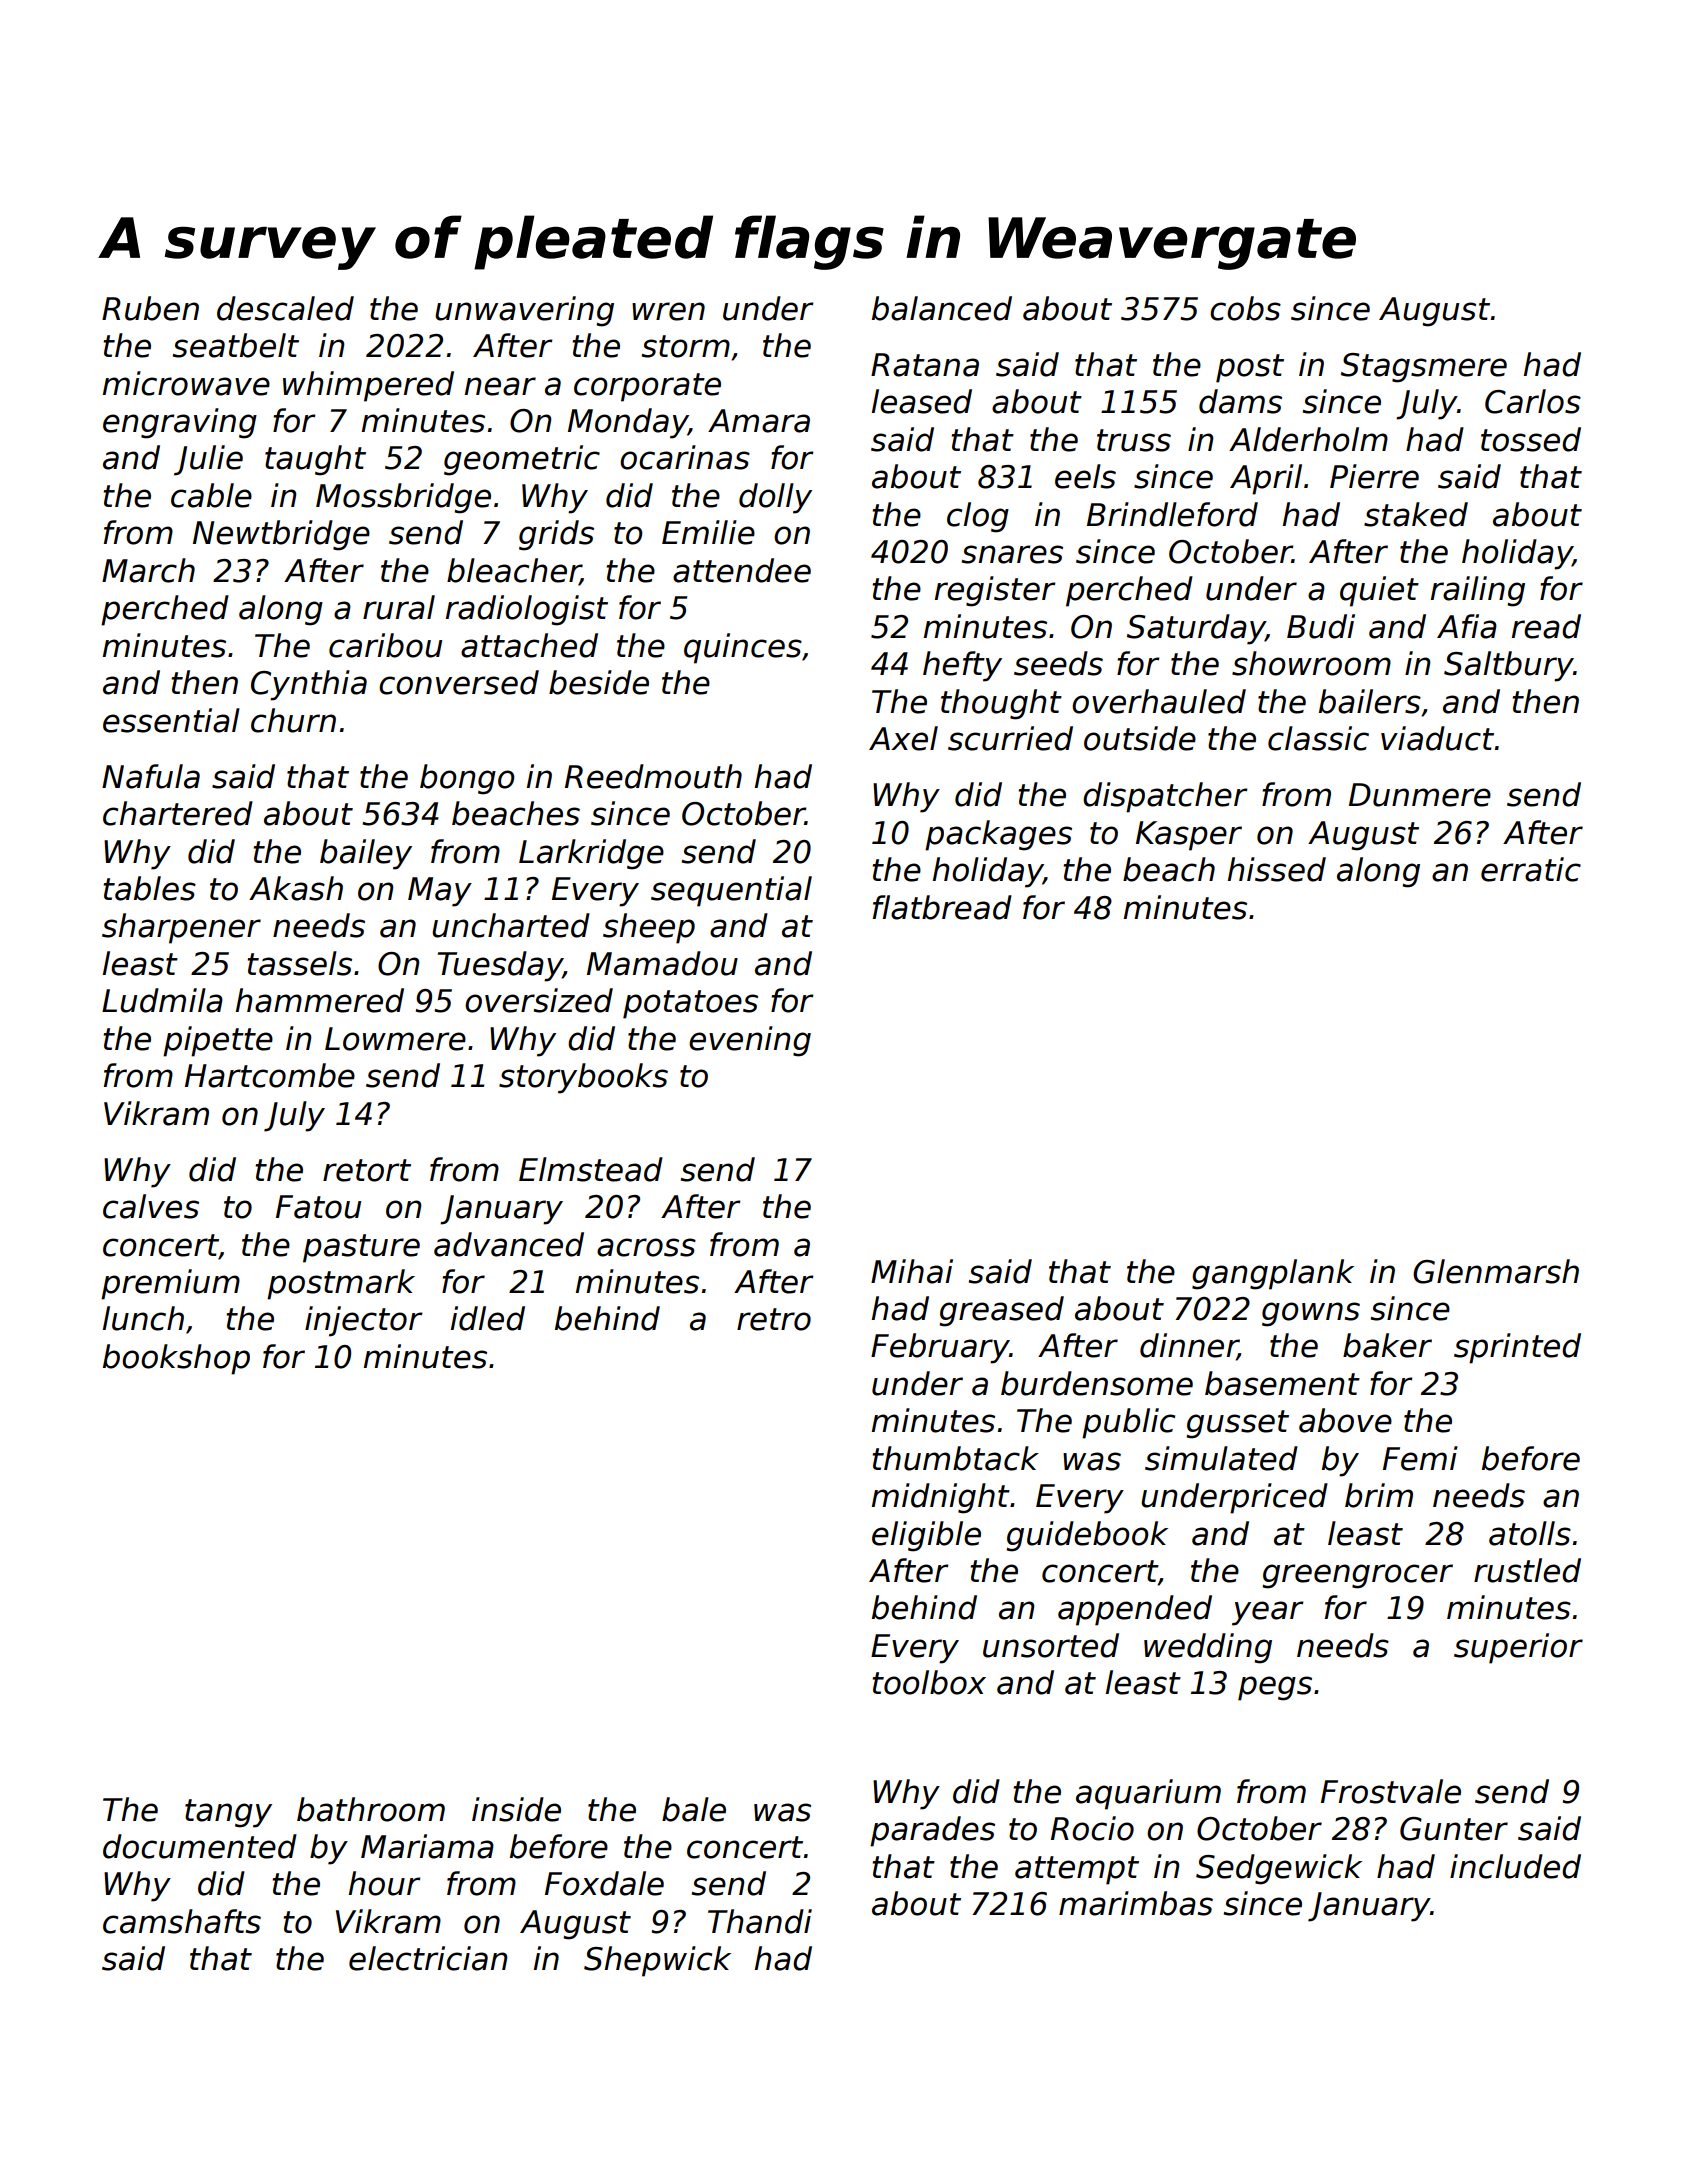  What do you see at coordinates (1277, 869) in the document?
I see `hissed` at bounding box center [1277, 869].
